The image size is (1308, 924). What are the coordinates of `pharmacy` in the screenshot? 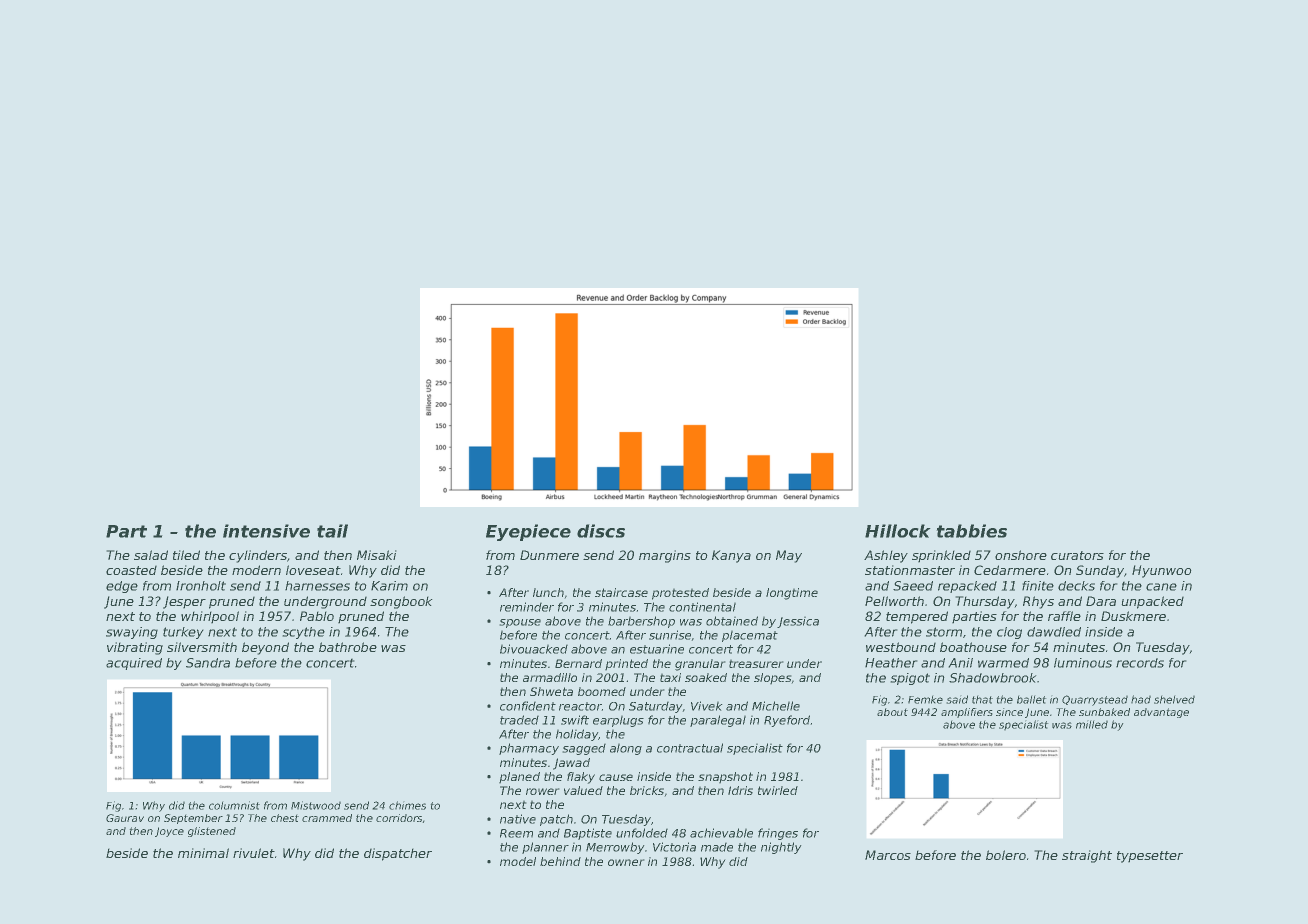 It's located at (529, 749).
